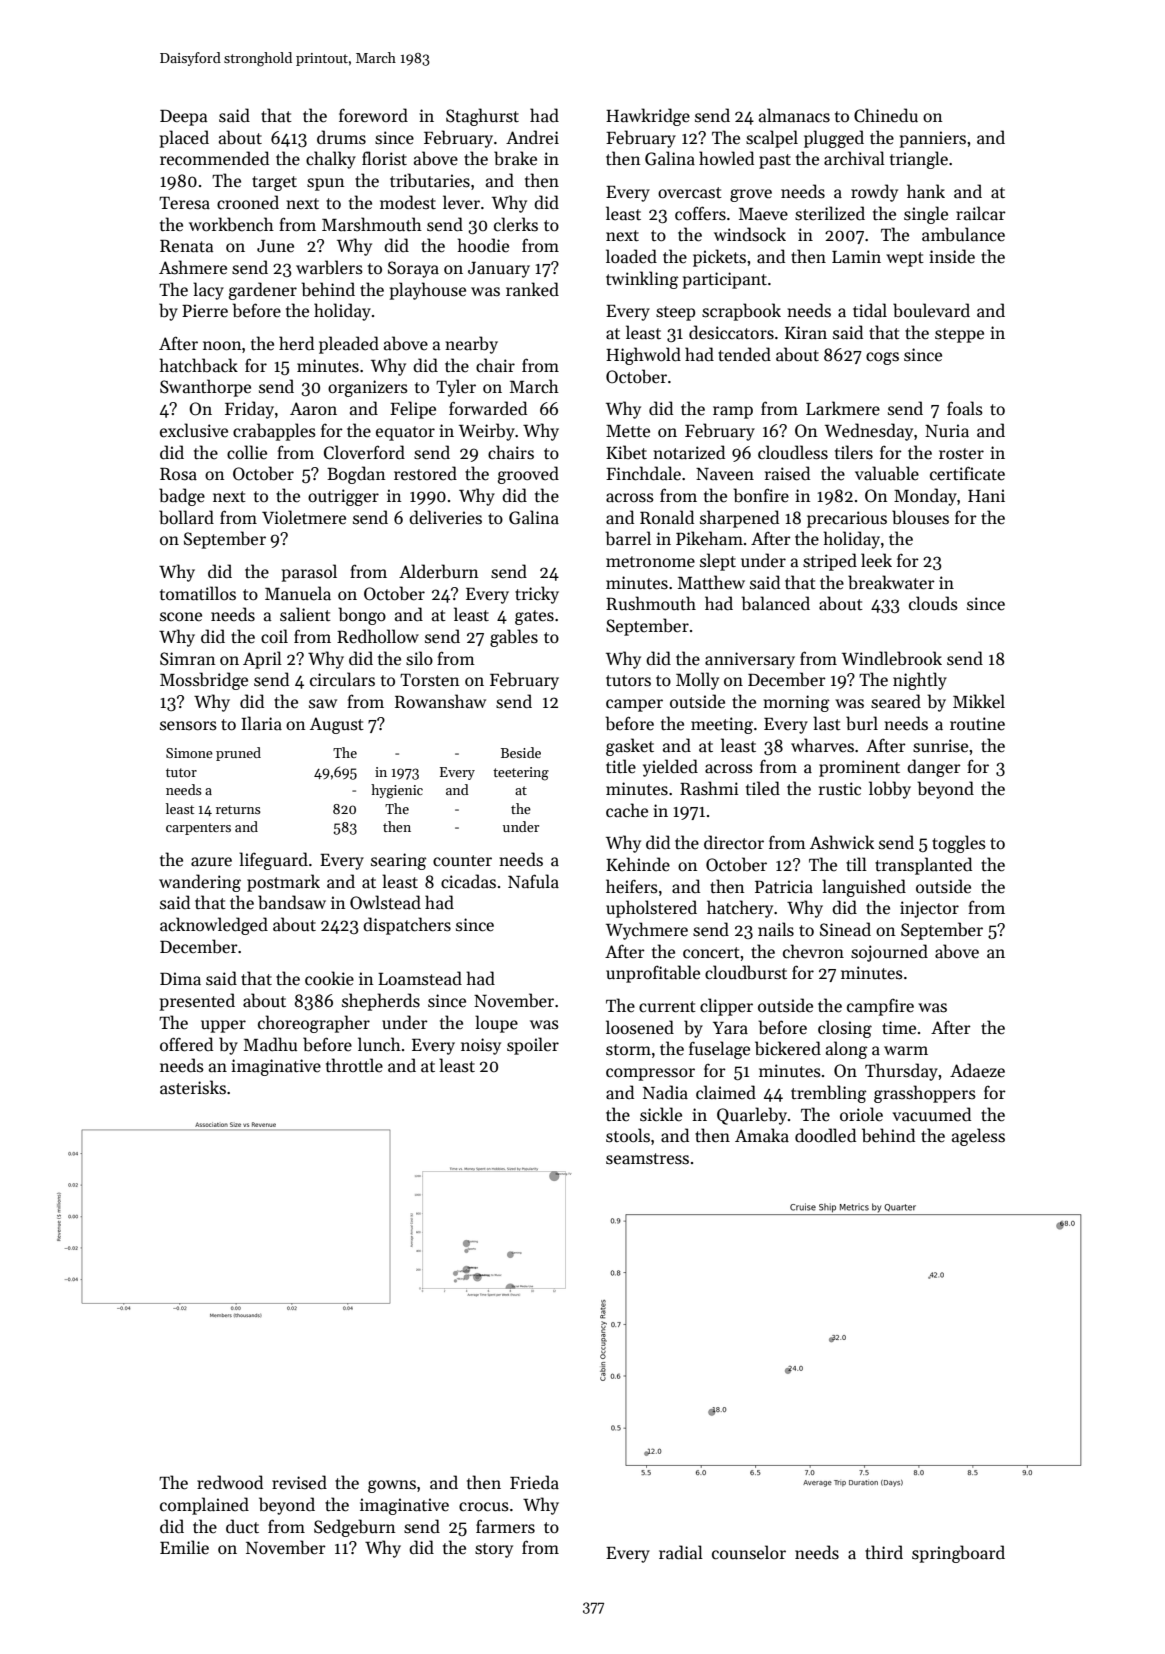  Describe the element at coordinates (214, 926) in the screenshot. I see `acknowledged` at that location.
